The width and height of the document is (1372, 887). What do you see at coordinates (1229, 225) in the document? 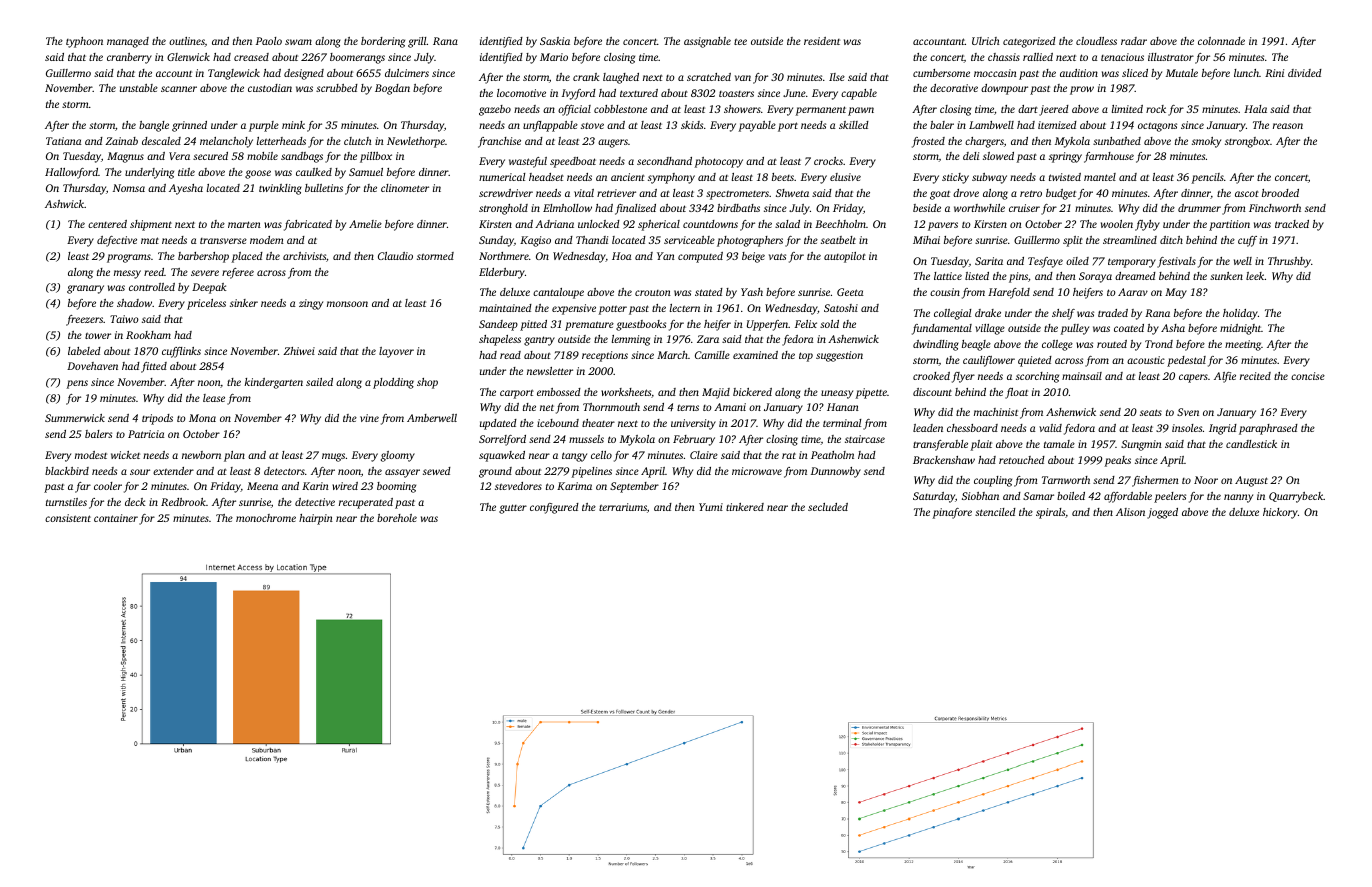
I see `partition` at bounding box center [1229, 225].
